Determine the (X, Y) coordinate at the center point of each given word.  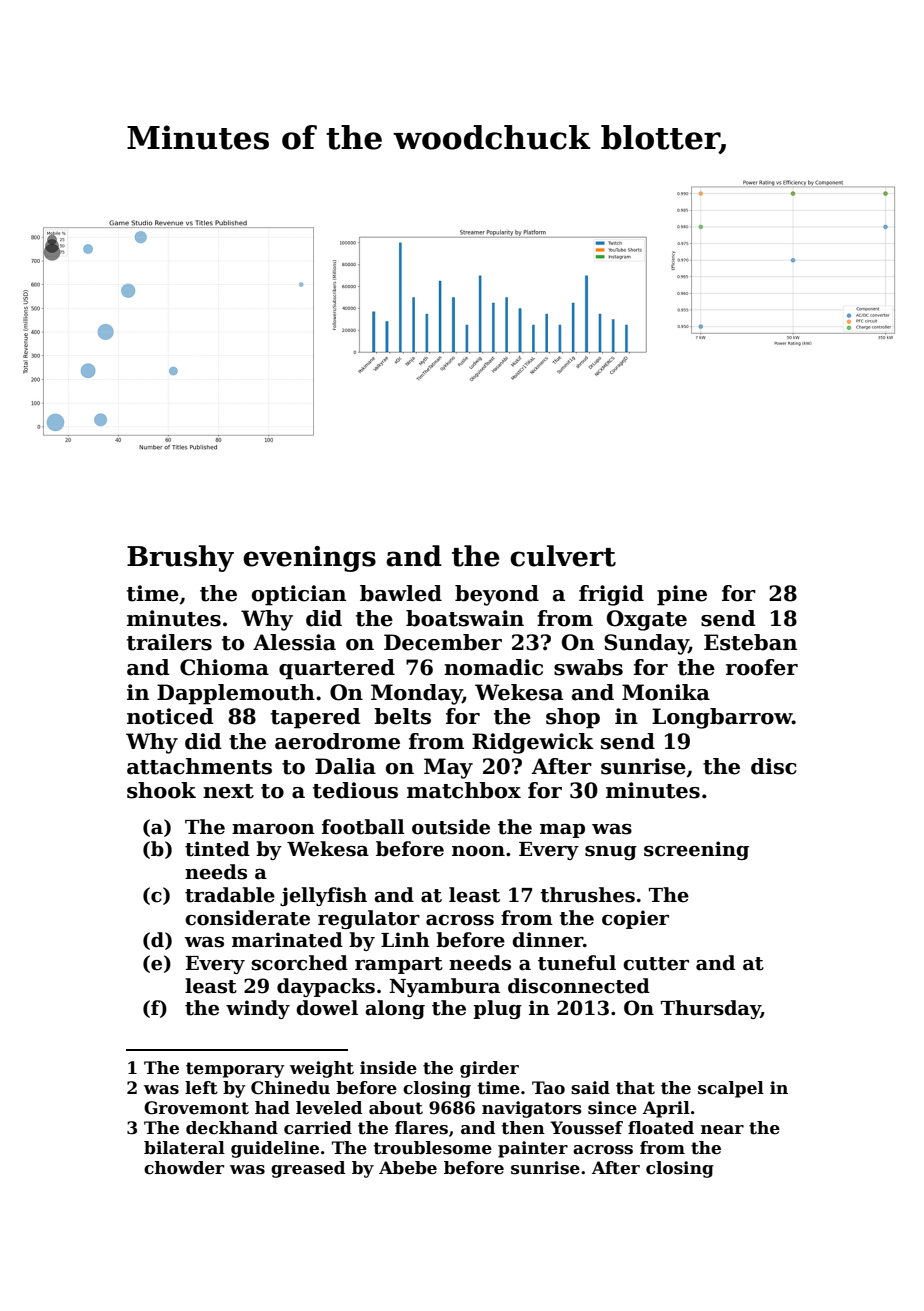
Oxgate (647, 620)
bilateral (184, 1148)
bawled (401, 593)
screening (696, 850)
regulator (369, 919)
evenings (309, 559)
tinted (217, 849)
